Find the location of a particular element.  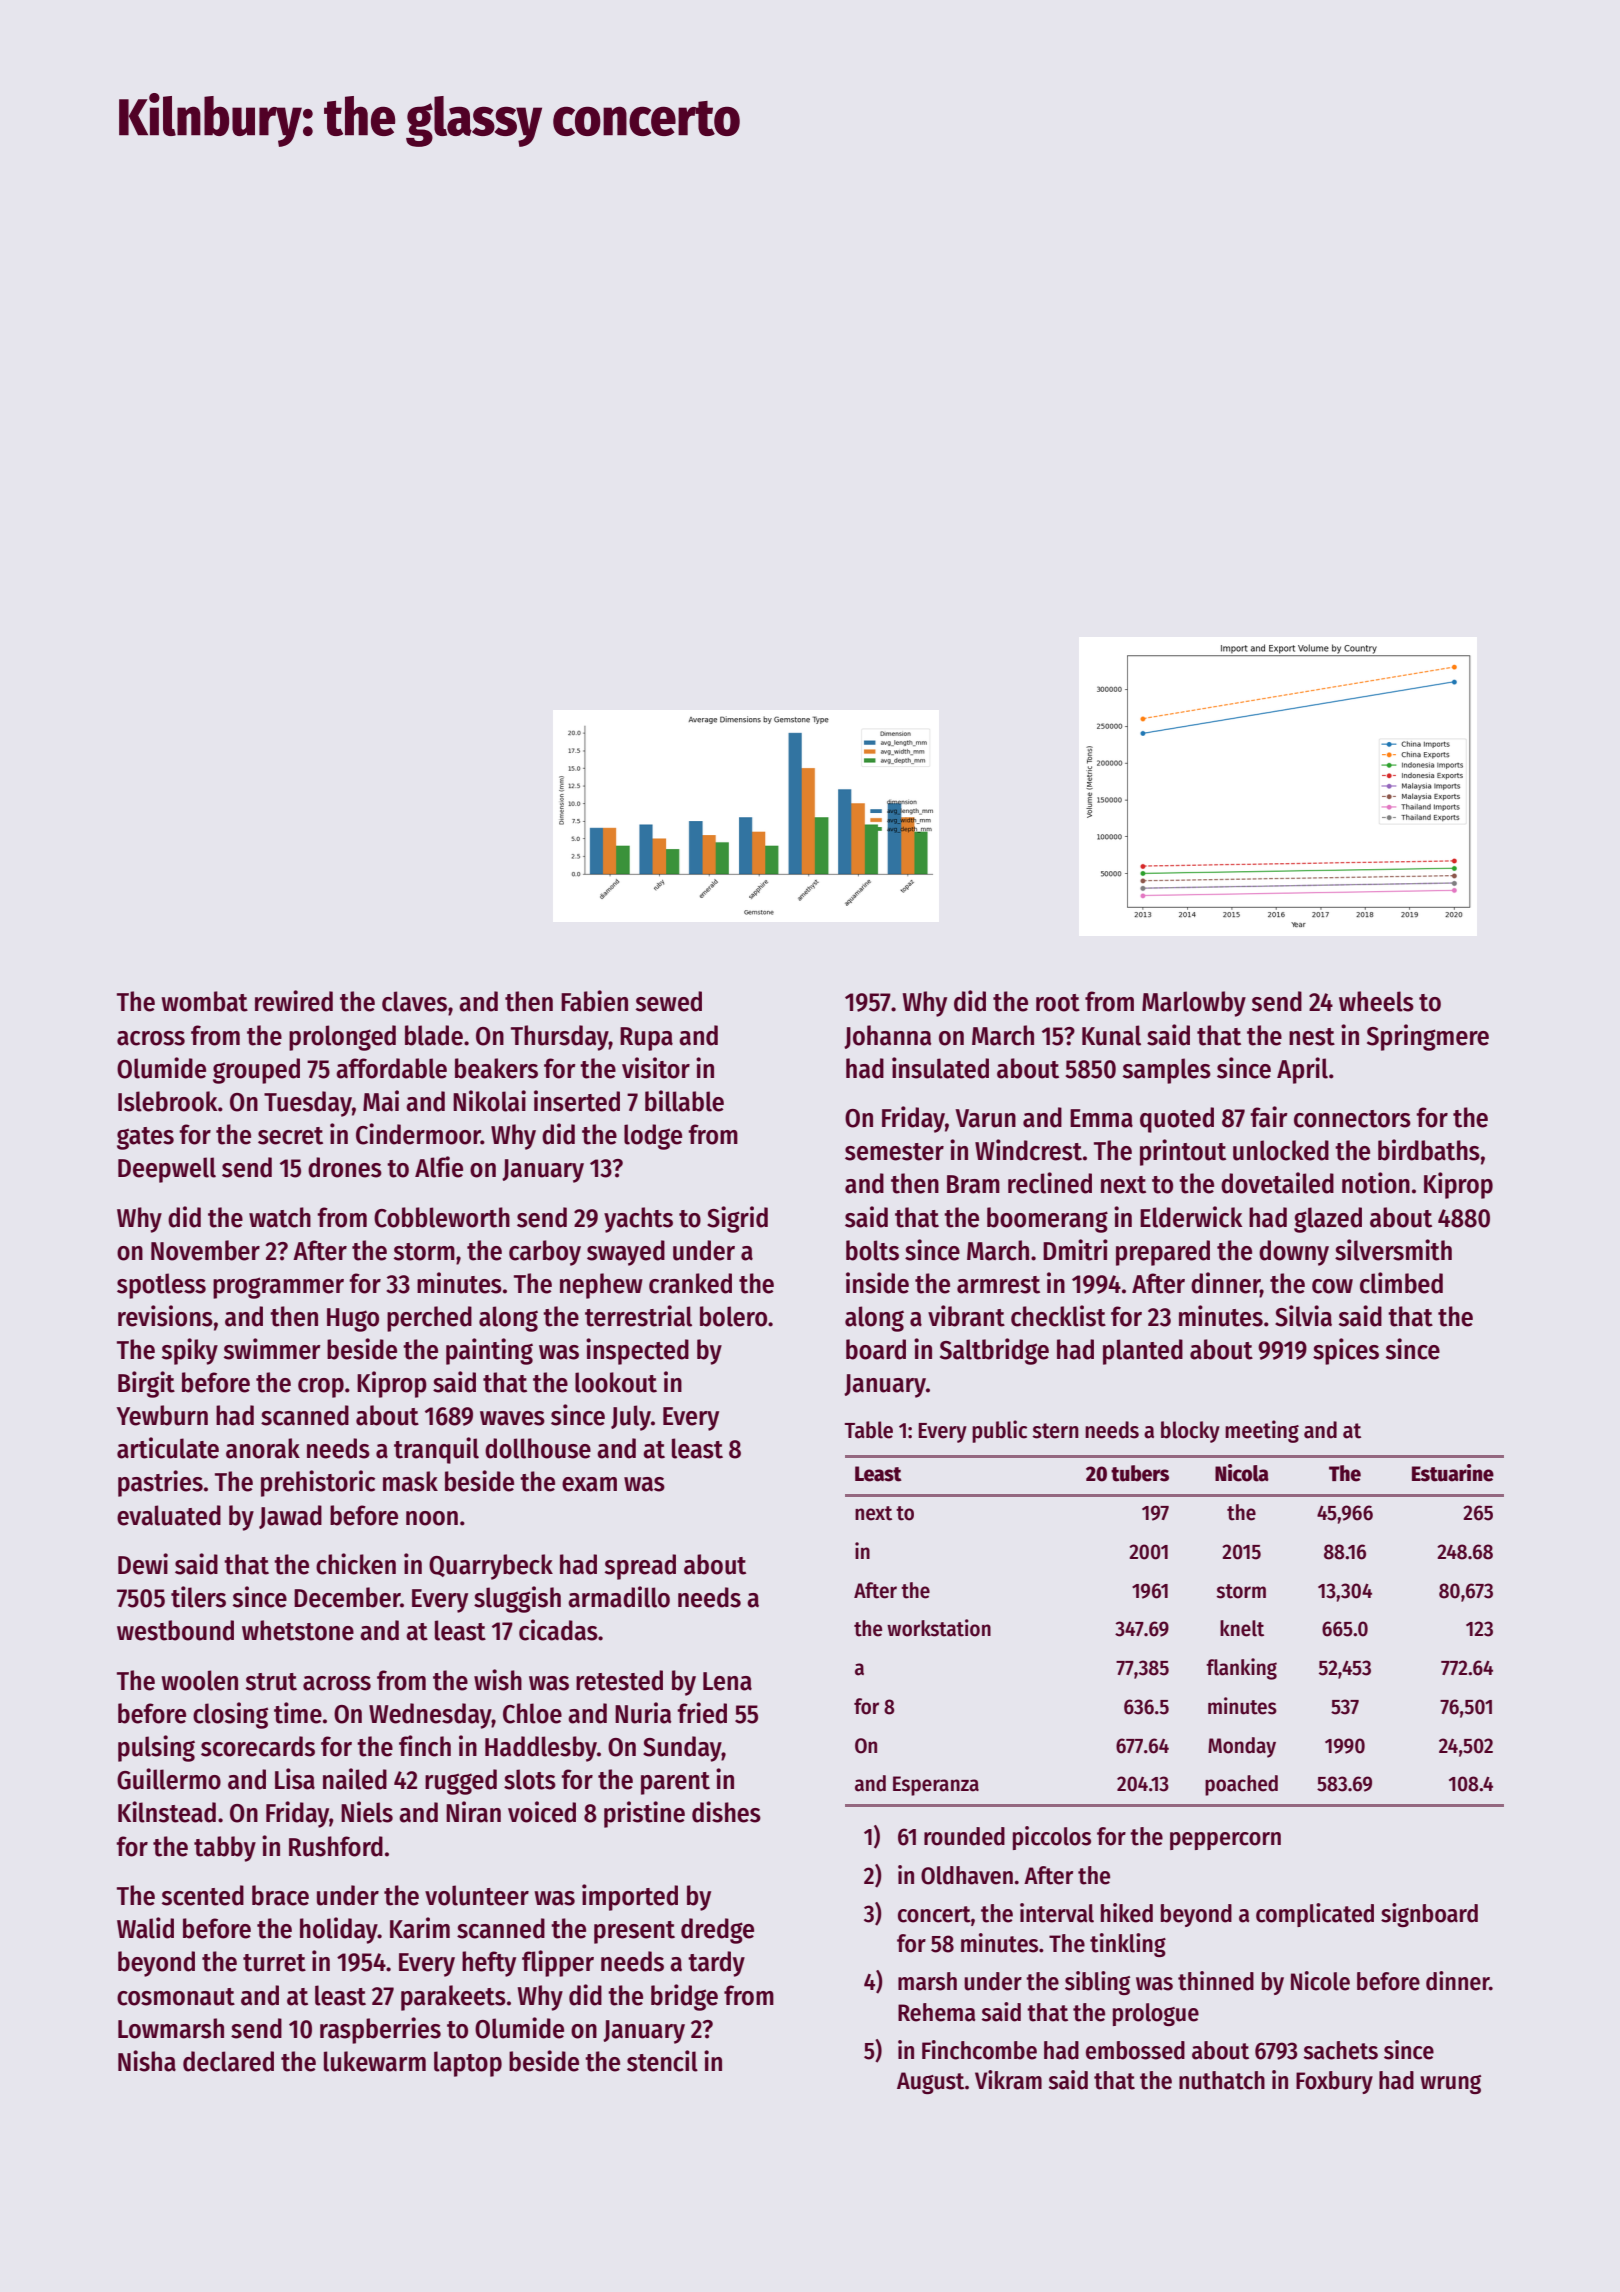

whetstone is located at coordinates (298, 1630).
